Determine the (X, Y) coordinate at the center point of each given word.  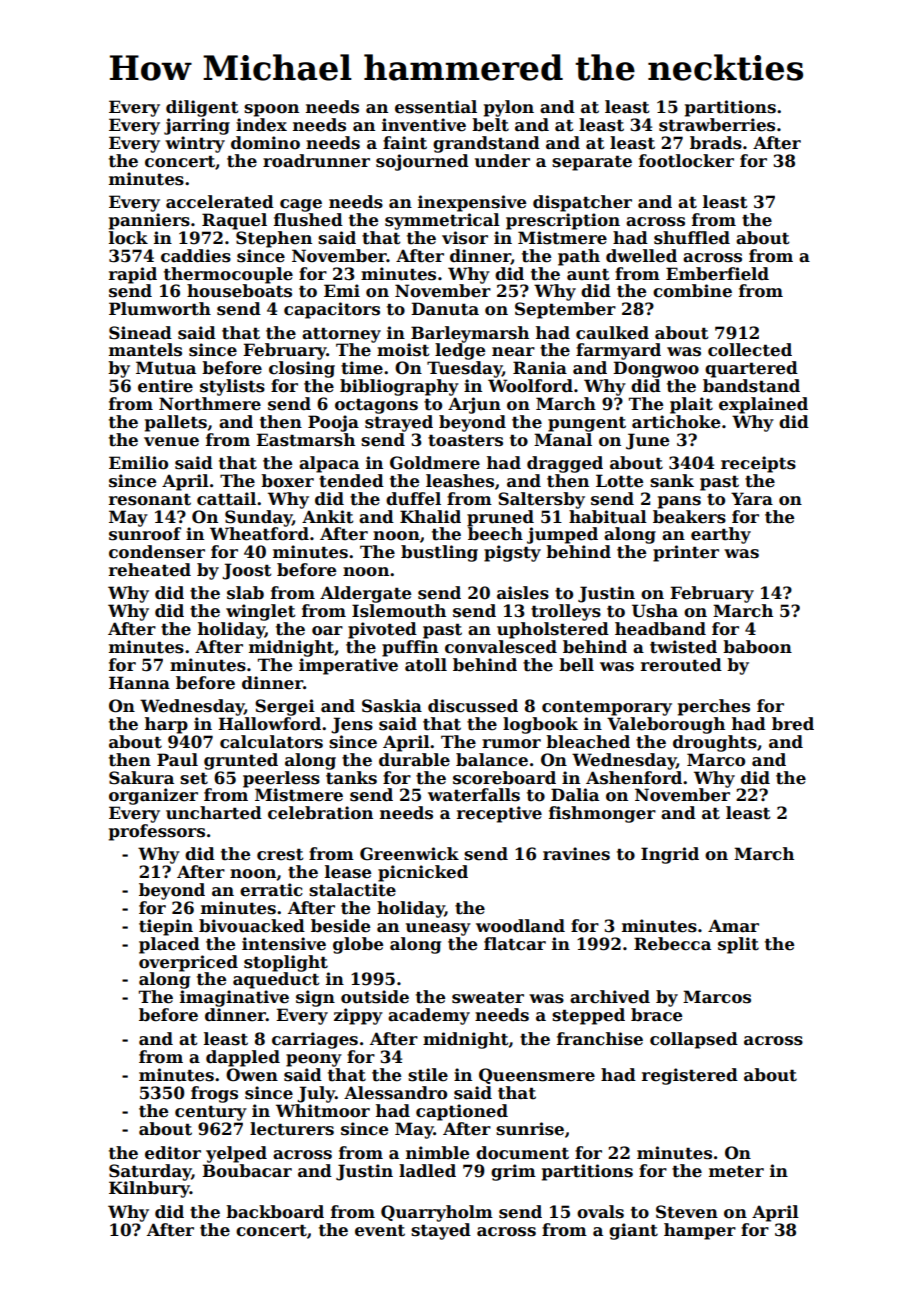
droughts (715, 743)
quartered (751, 369)
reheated (150, 570)
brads (716, 143)
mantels (145, 350)
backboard (275, 1212)
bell (576, 665)
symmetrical (442, 221)
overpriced (188, 963)
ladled (427, 1171)
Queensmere (537, 1076)
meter (736, 1171)
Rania (540, 368)
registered (690, 1076)
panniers (149, 221)
